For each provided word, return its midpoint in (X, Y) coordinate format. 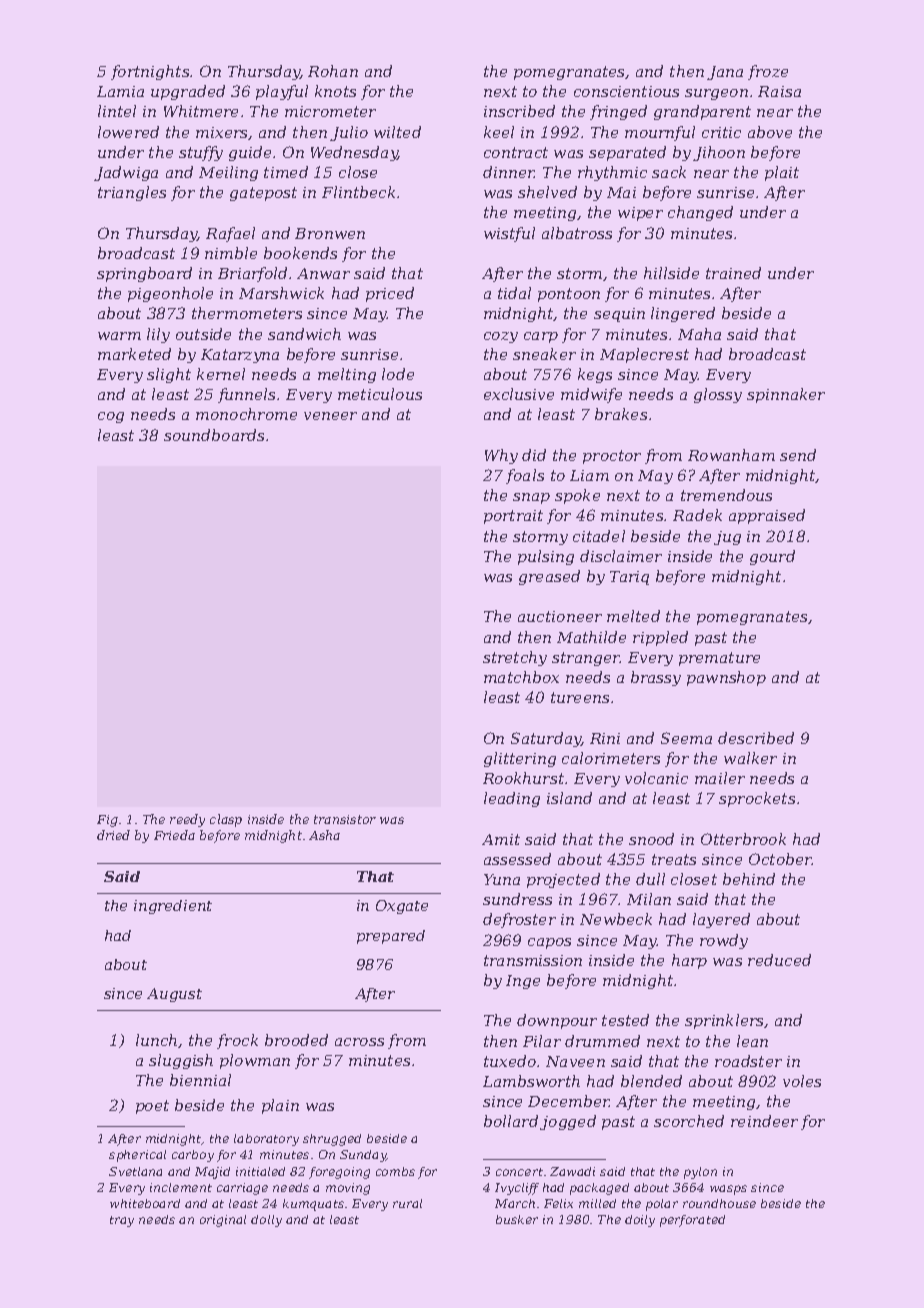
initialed (260, 1171)
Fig (107, 821)
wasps (728, 1190)
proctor (612, 457)
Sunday (363, 1156)
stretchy (515, 658)
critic (721, 132)
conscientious (626, 91)
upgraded (188, 92)
